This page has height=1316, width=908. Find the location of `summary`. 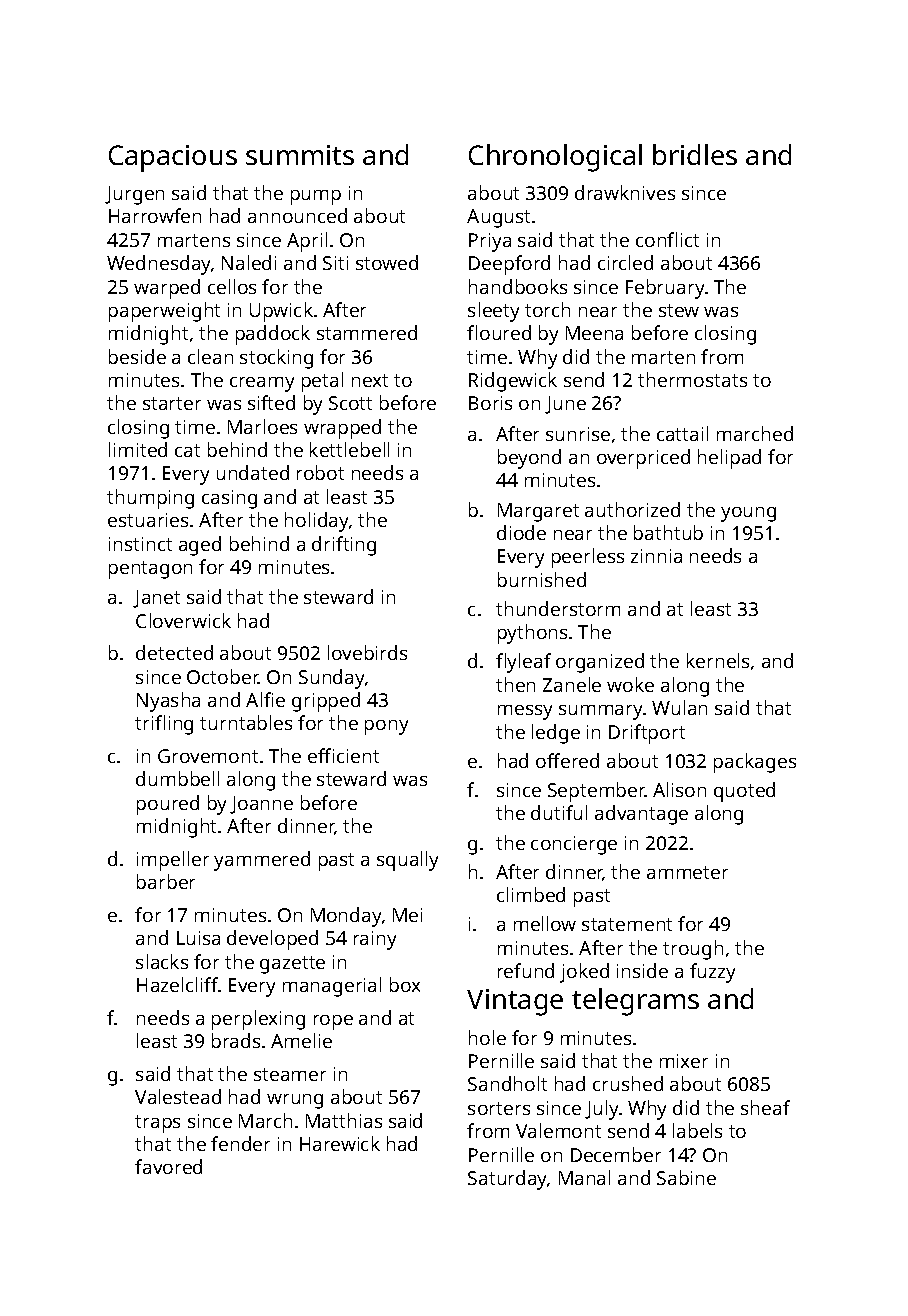

summary is located at coordinates (601, 712).
